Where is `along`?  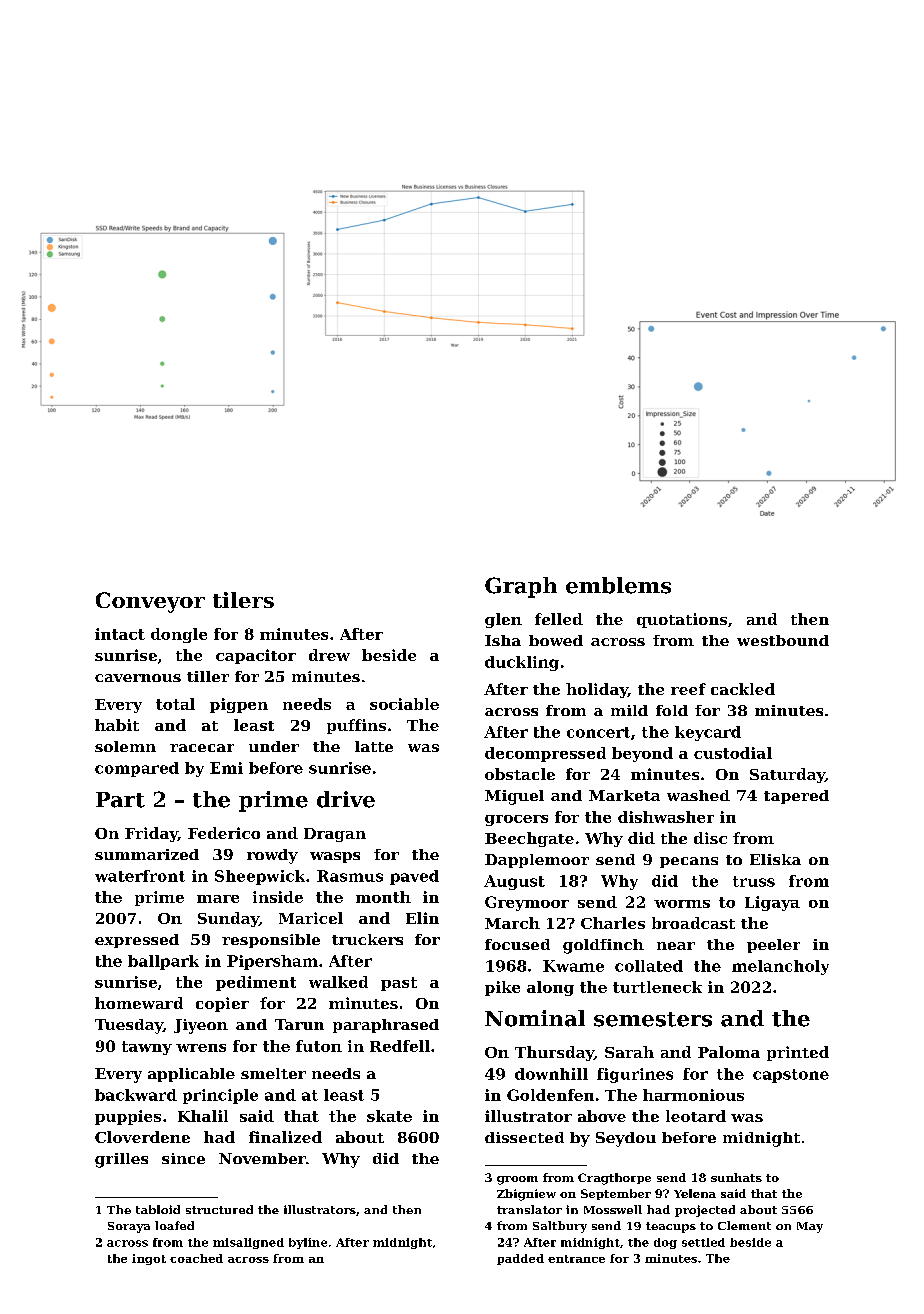 along is located at coordinates (550, 988).
